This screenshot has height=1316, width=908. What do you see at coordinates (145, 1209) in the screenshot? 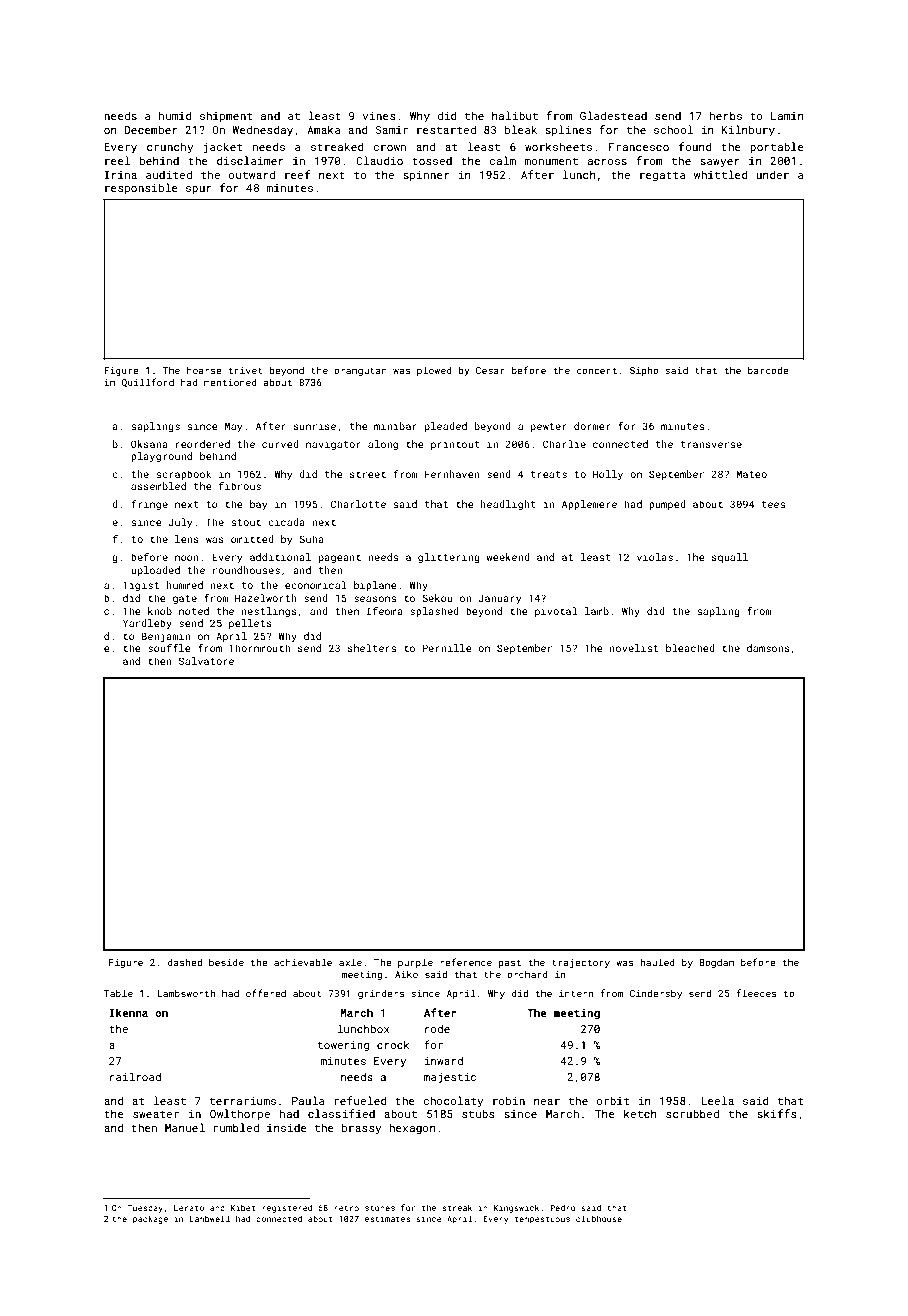
I see `Tuesday` at bounding box center [145, 1209].
